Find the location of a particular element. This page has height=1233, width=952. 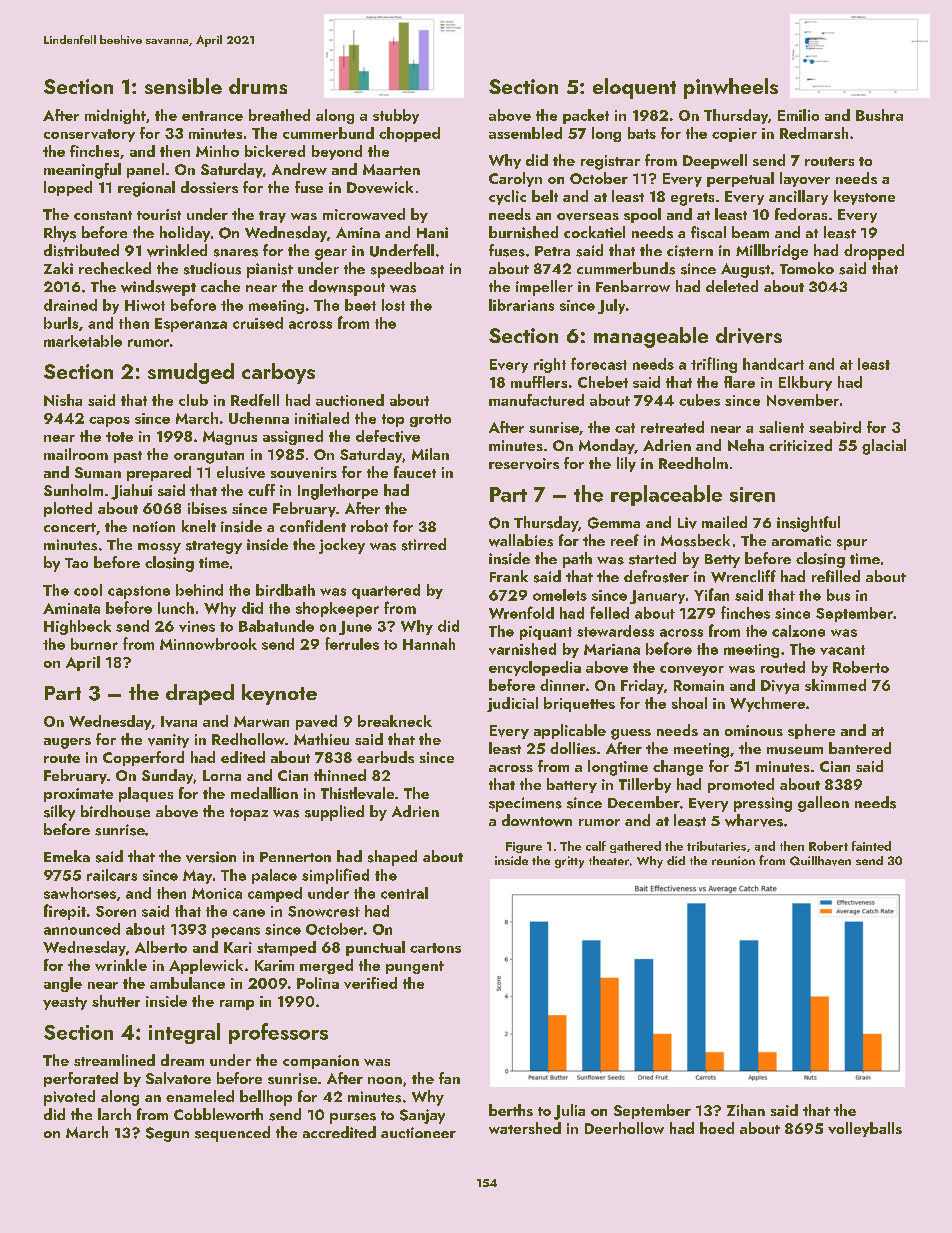

midnight is located at coordinates (115, 116).
